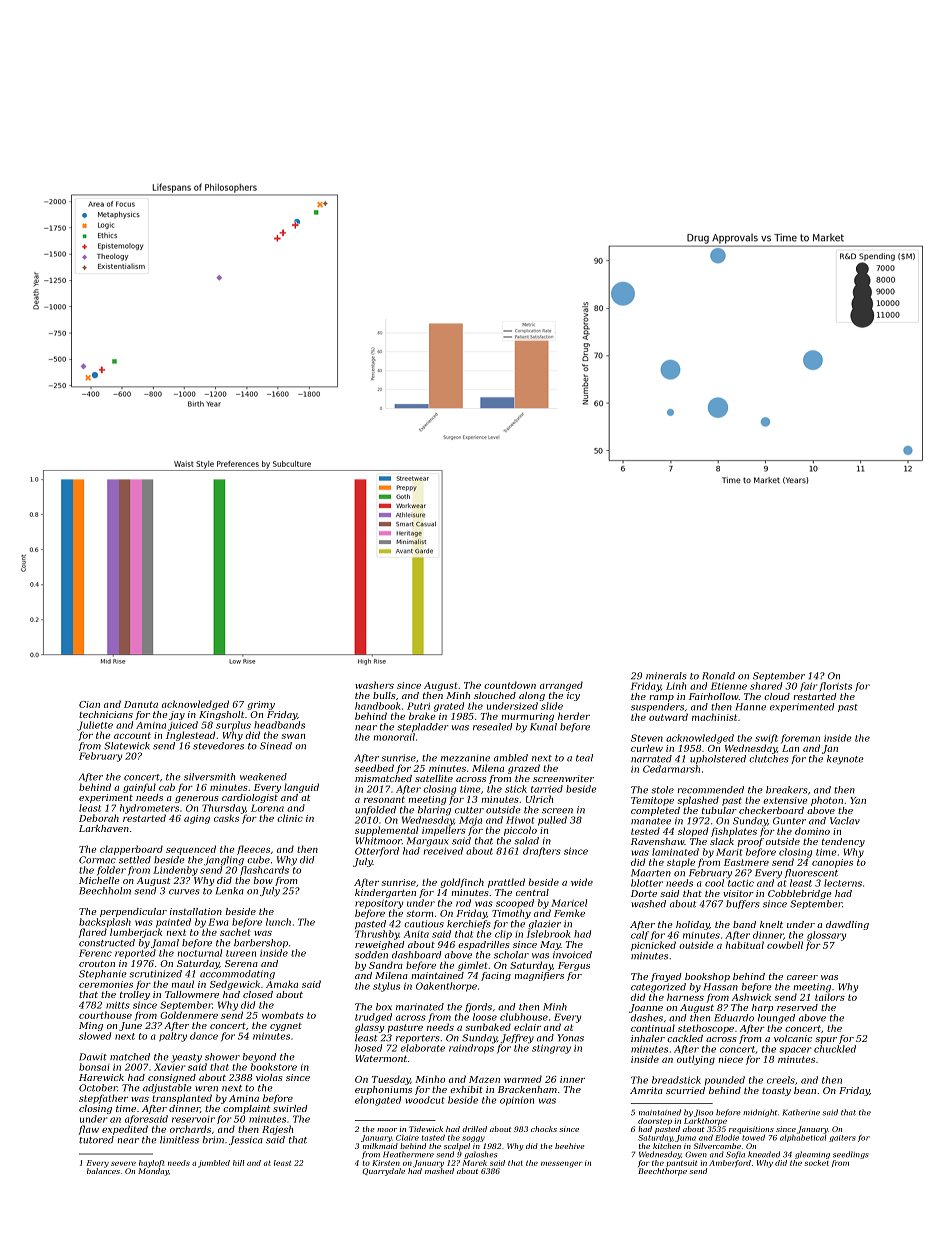 The image size is (952, 1233). I want to click on hydrometers, so click(149, 809).
